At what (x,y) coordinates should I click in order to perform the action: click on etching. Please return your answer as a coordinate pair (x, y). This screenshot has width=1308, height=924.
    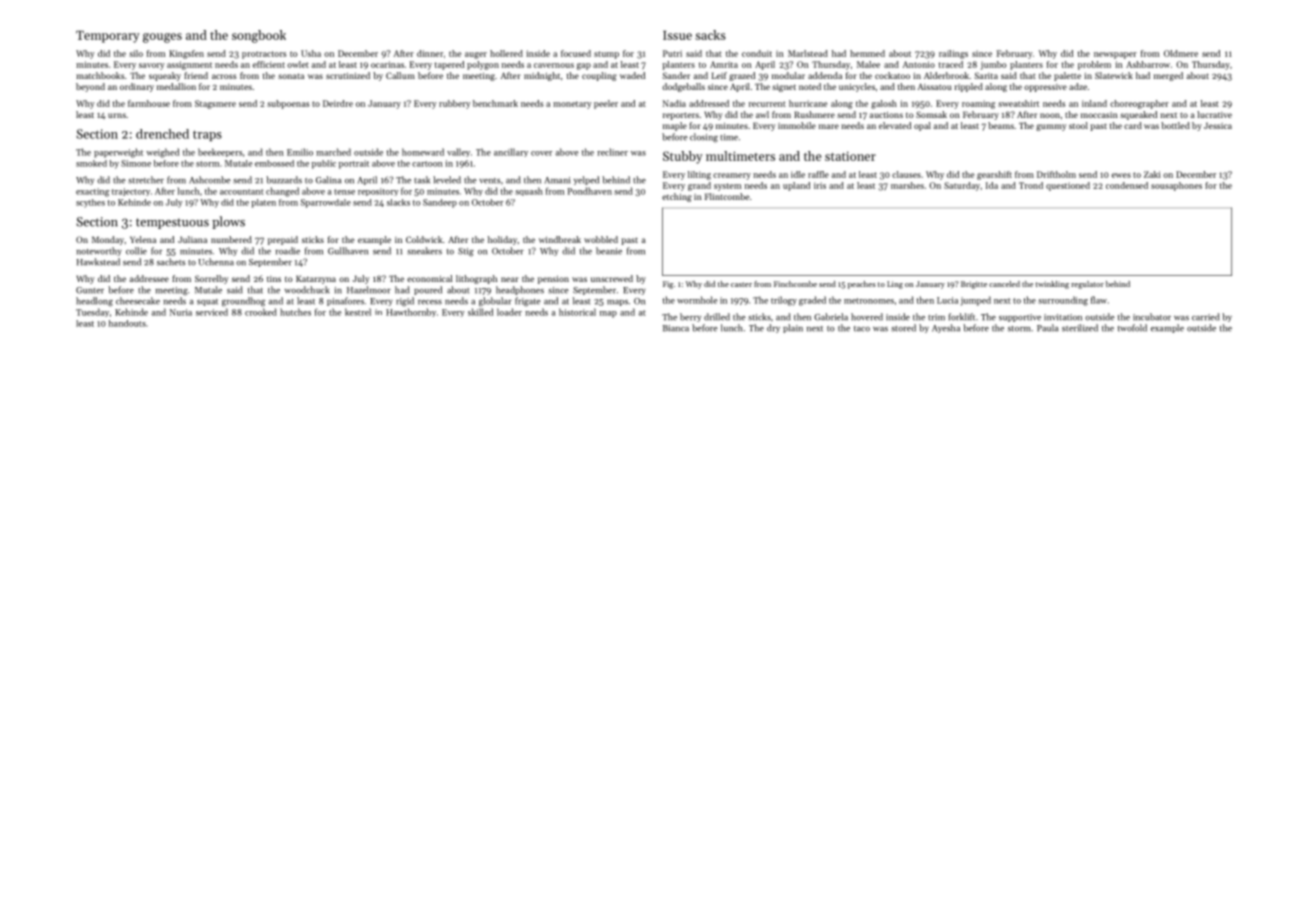
    Looking at the image, I should click on (677, 197).
